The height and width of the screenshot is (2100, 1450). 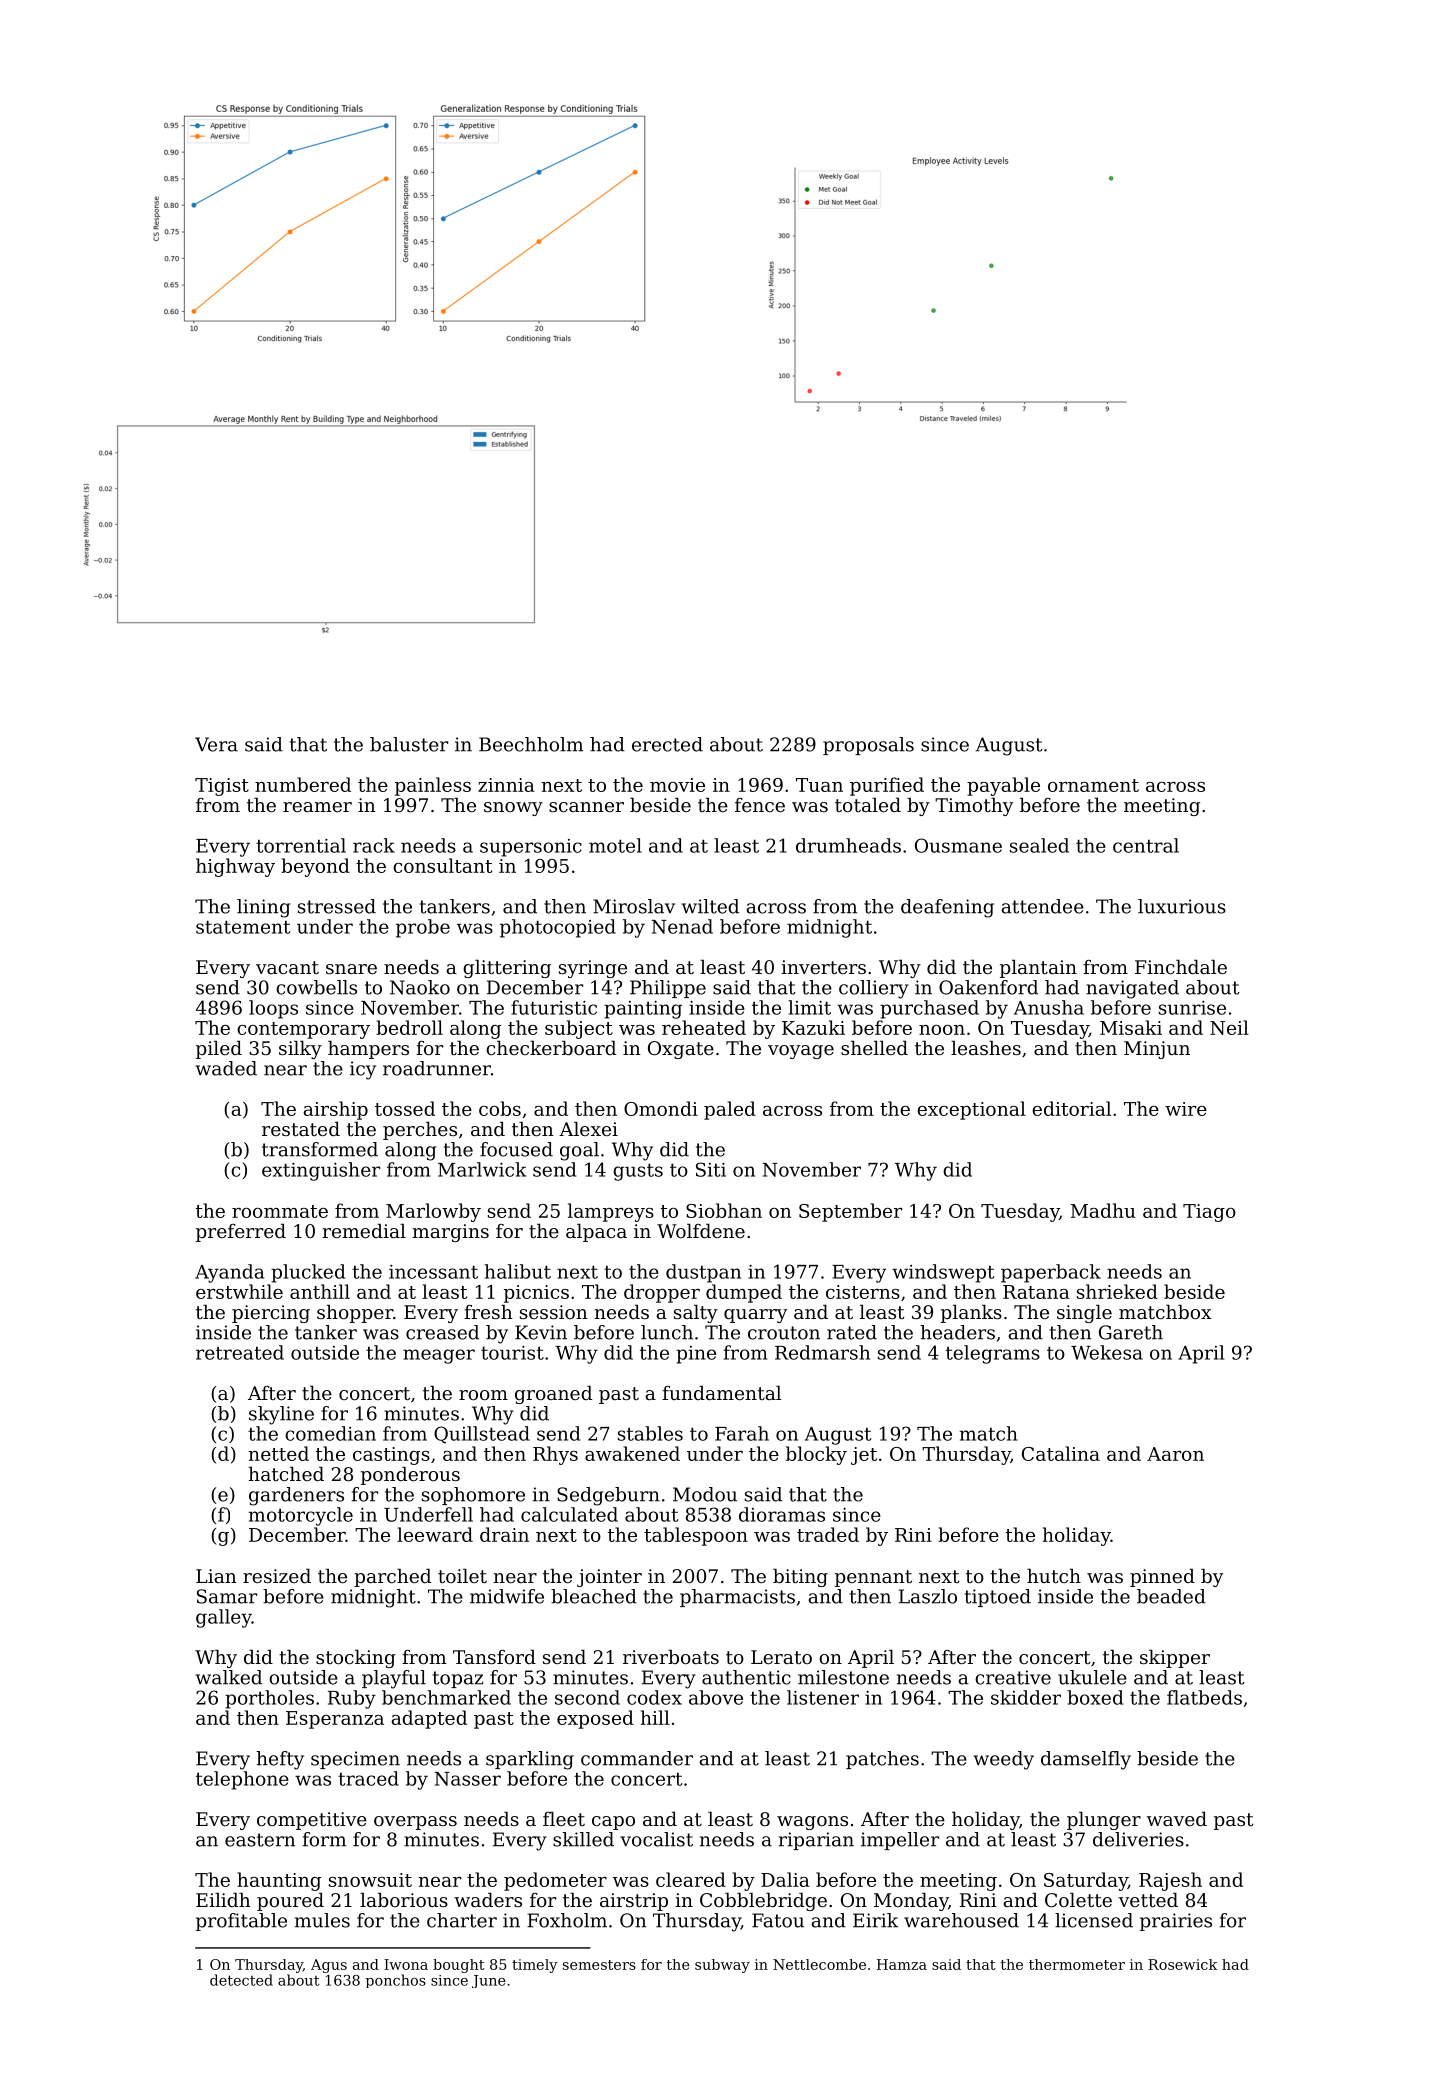 What do you see at coordinates (667, 744) in the screenshot?
I see `erected` at bounding box center [667, 744].
